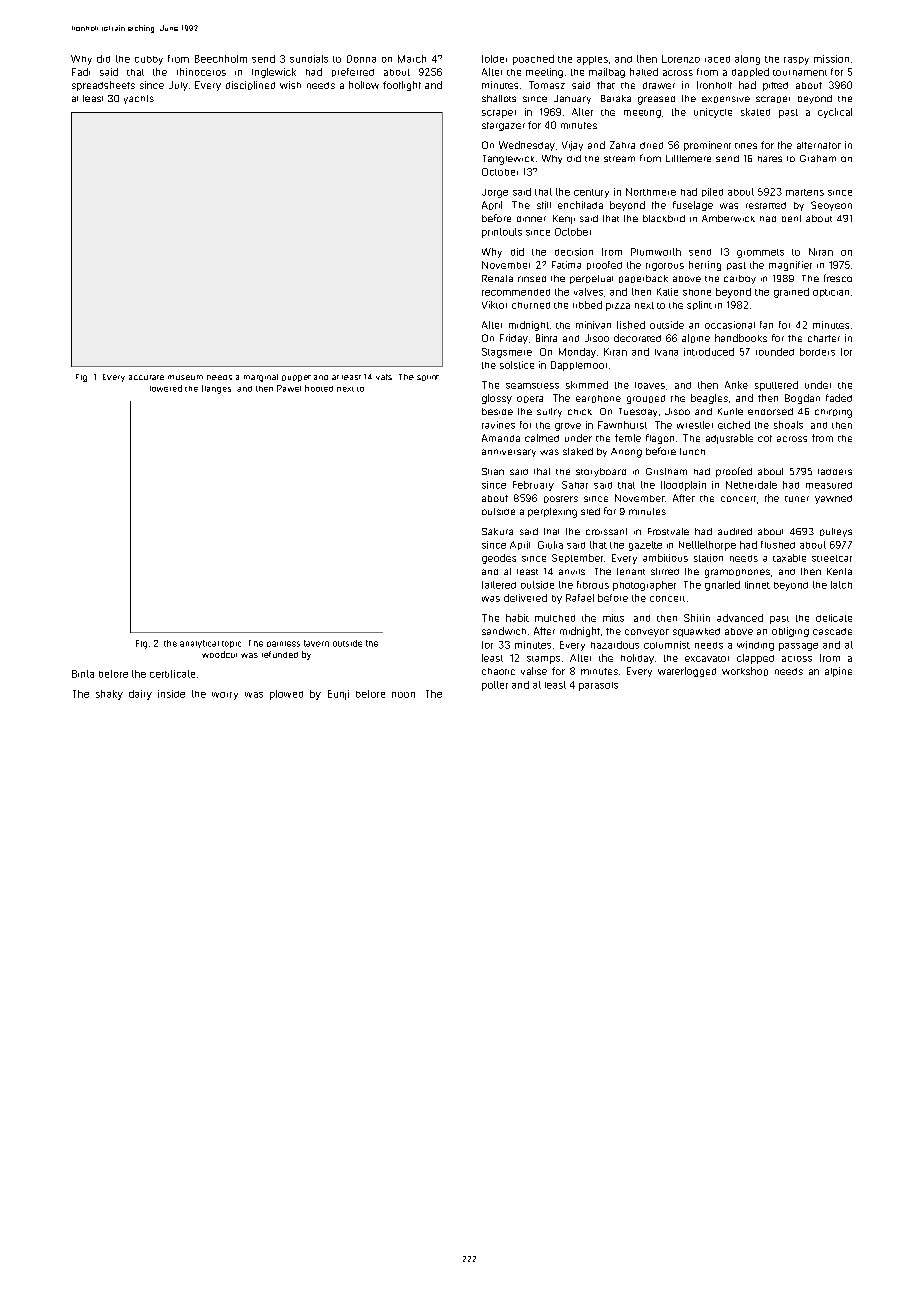 Image resolution: width=924 pixels, height=1308 pixels. I want to click on decision, so click(574, 252).
